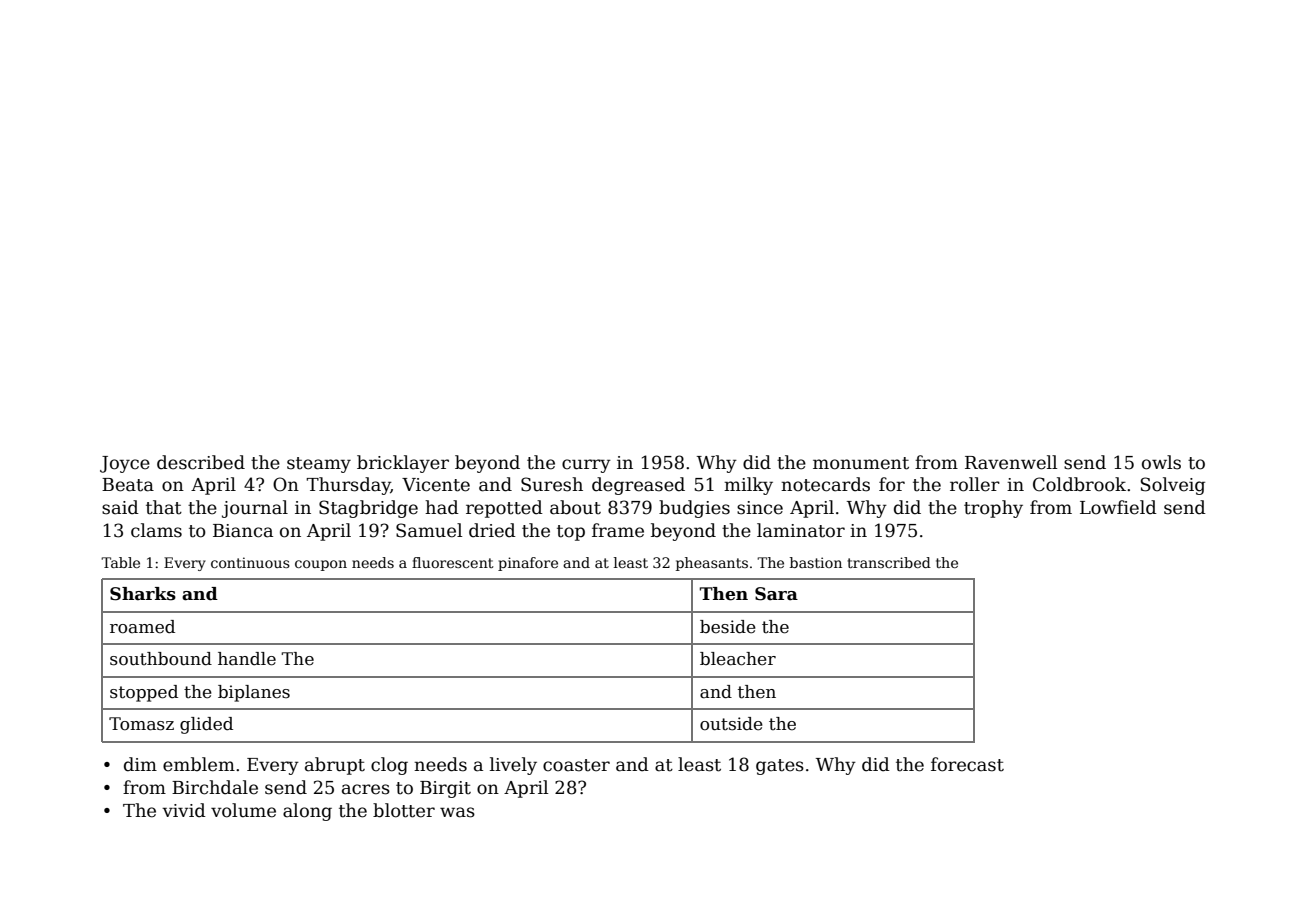 The height and width of the screenshot is (924, 1308). I want to click on forecast, so click(967, 764).
